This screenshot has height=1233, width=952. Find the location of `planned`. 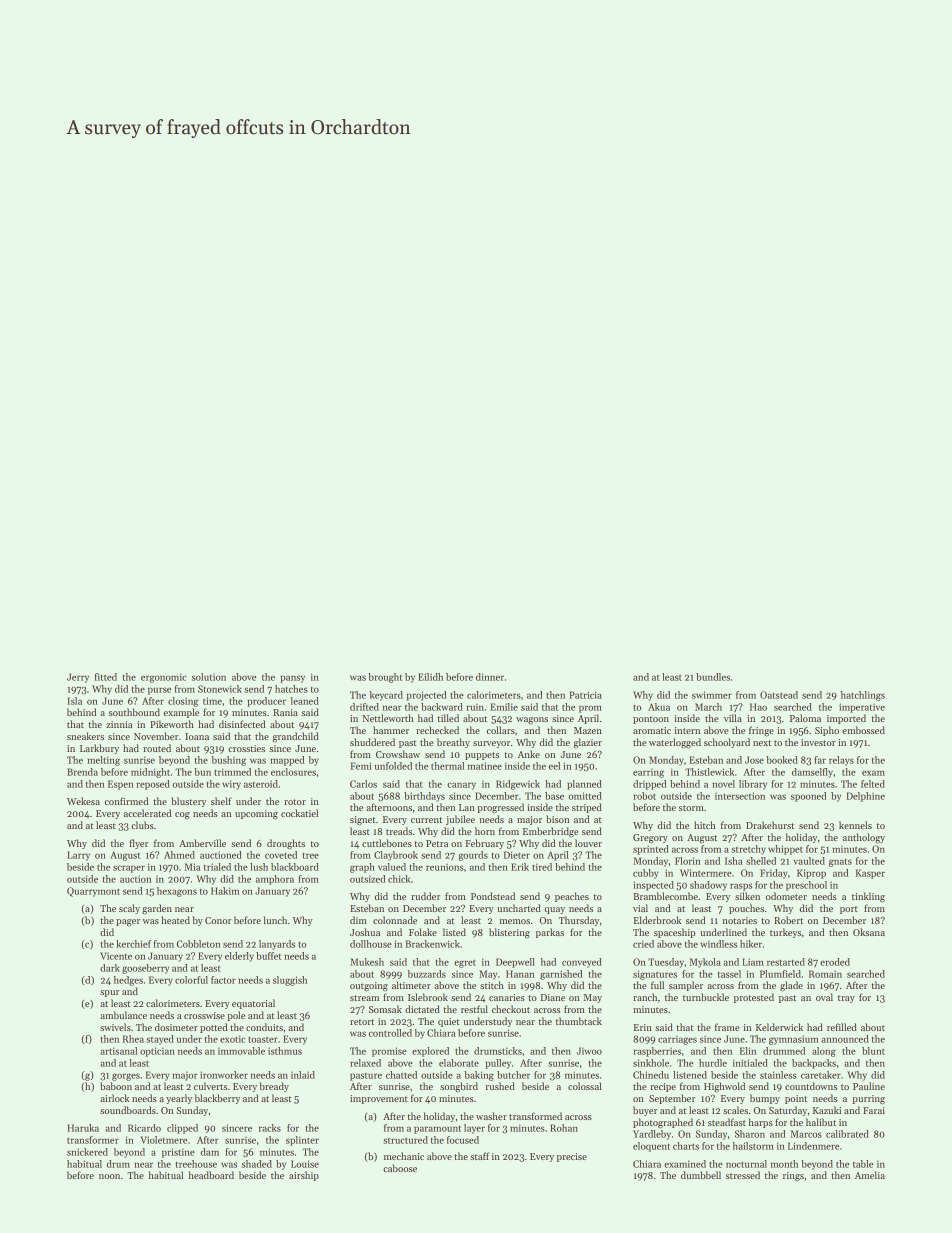

planned is located at coordinates (584, 785).
